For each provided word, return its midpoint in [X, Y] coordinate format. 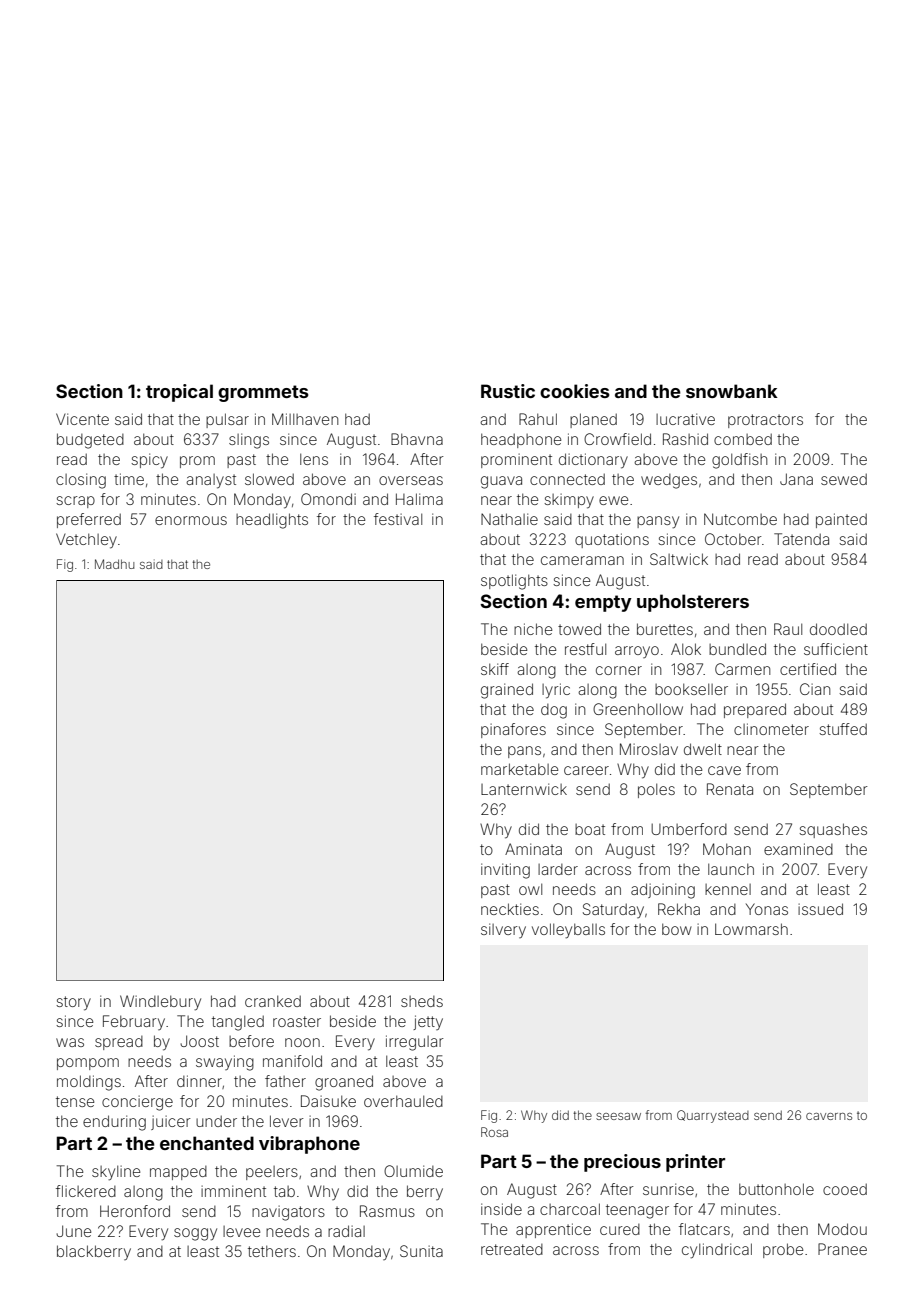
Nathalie [509, 519]
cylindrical [717, 1251]
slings [249, 441]
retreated [512, 1249]
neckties [510, 909]
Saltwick [679, 559]
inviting [505, 871]
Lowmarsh [751, 929]
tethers [272, 1251]
